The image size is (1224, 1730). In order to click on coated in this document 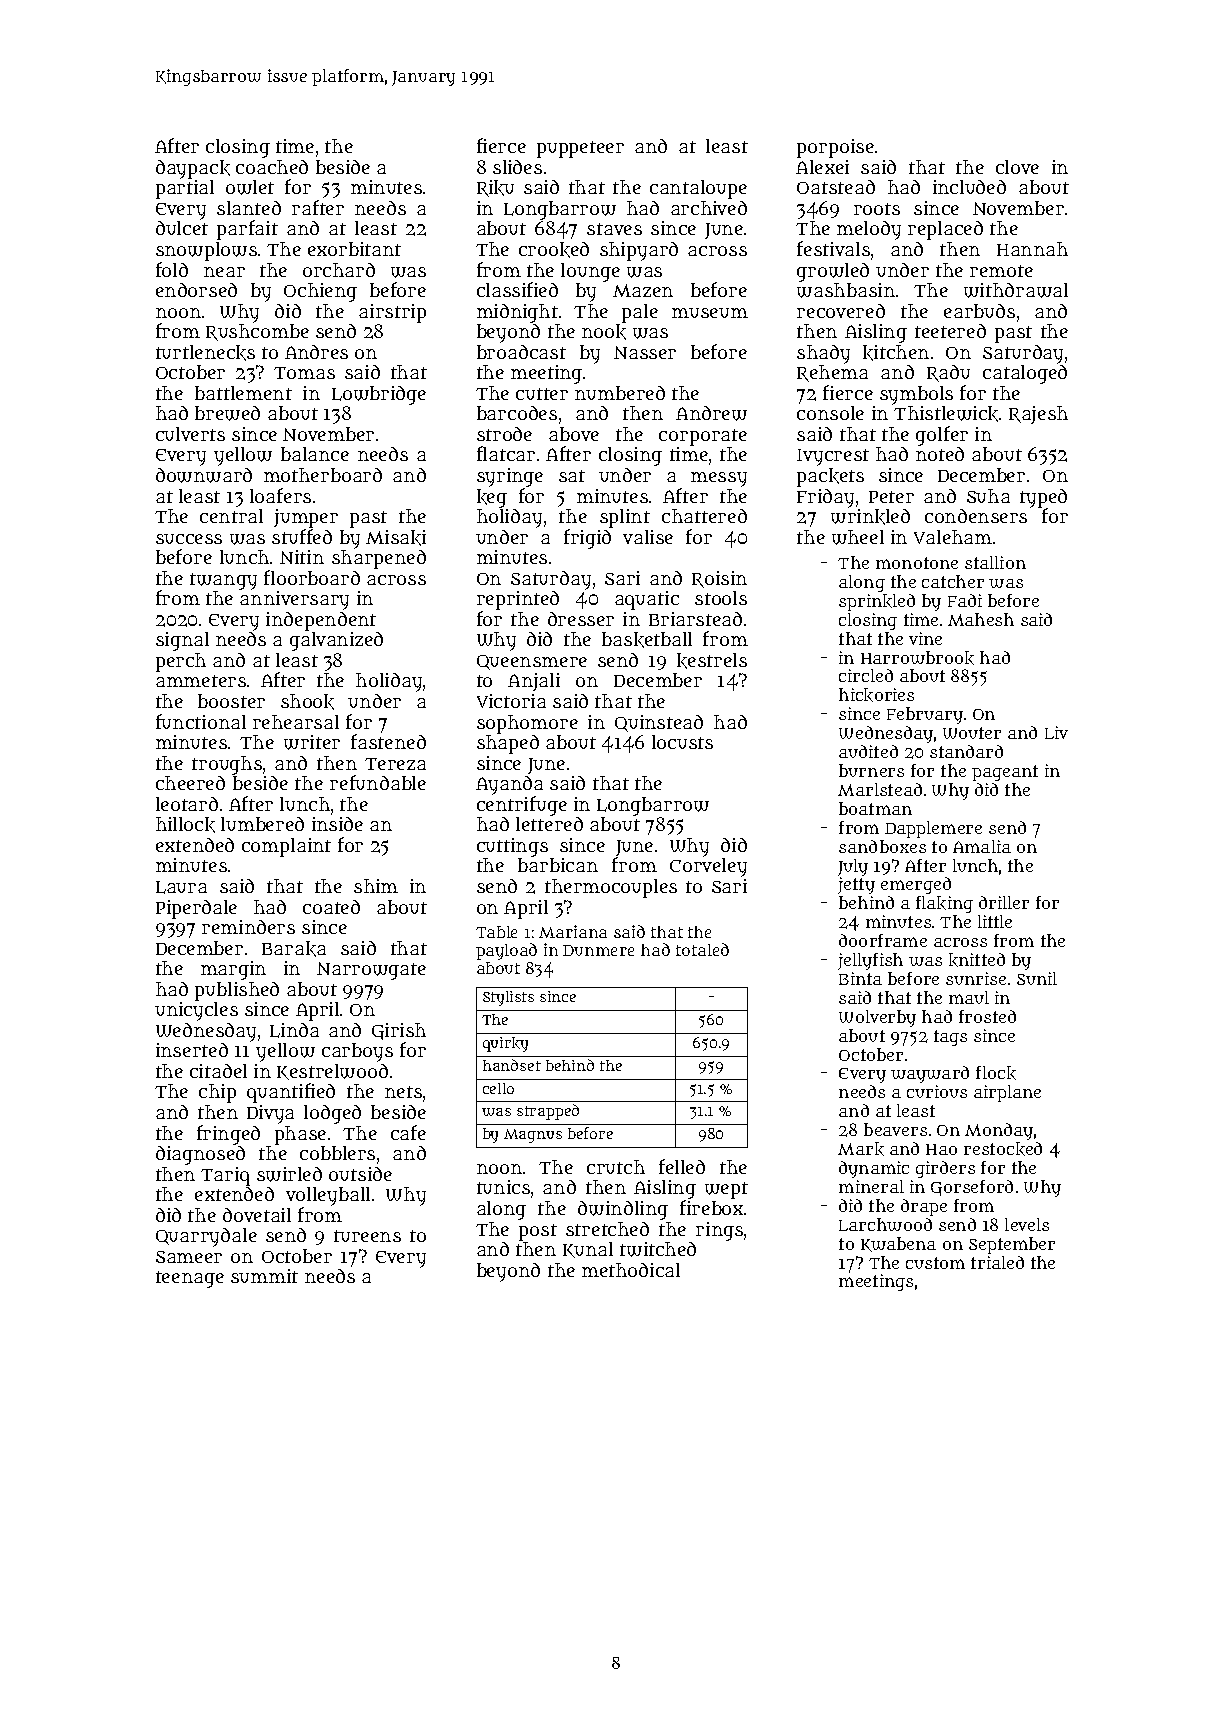, I will do `click(331, 907)`.
